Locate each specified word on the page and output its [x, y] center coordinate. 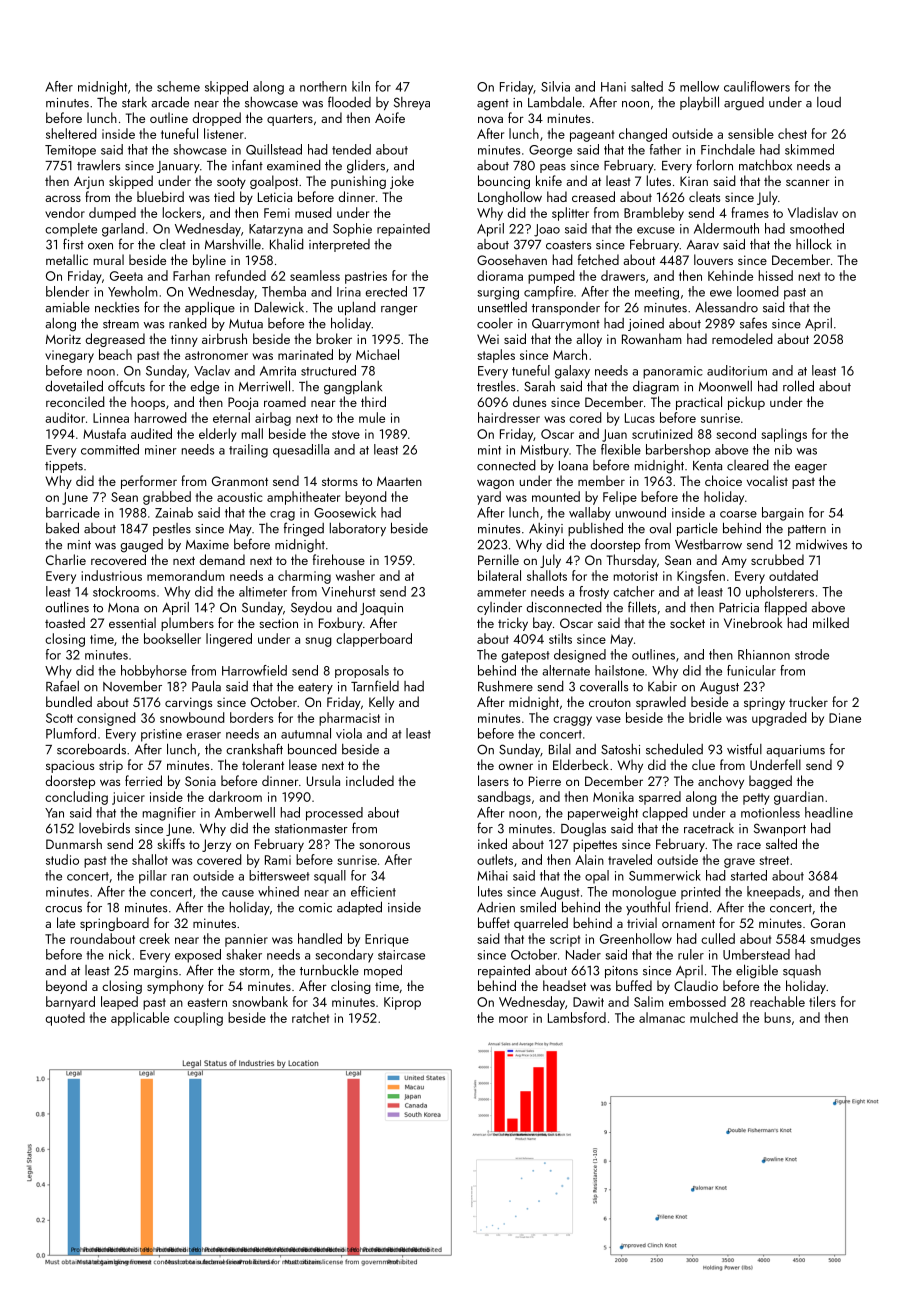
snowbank [260, 1001]
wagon [495, 484]
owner [516, 766]
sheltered [71, 133]
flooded [349, 102]
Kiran [694, 181]
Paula [206, 686]
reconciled [75, 401]
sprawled [661, 703]
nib [783, 449]
